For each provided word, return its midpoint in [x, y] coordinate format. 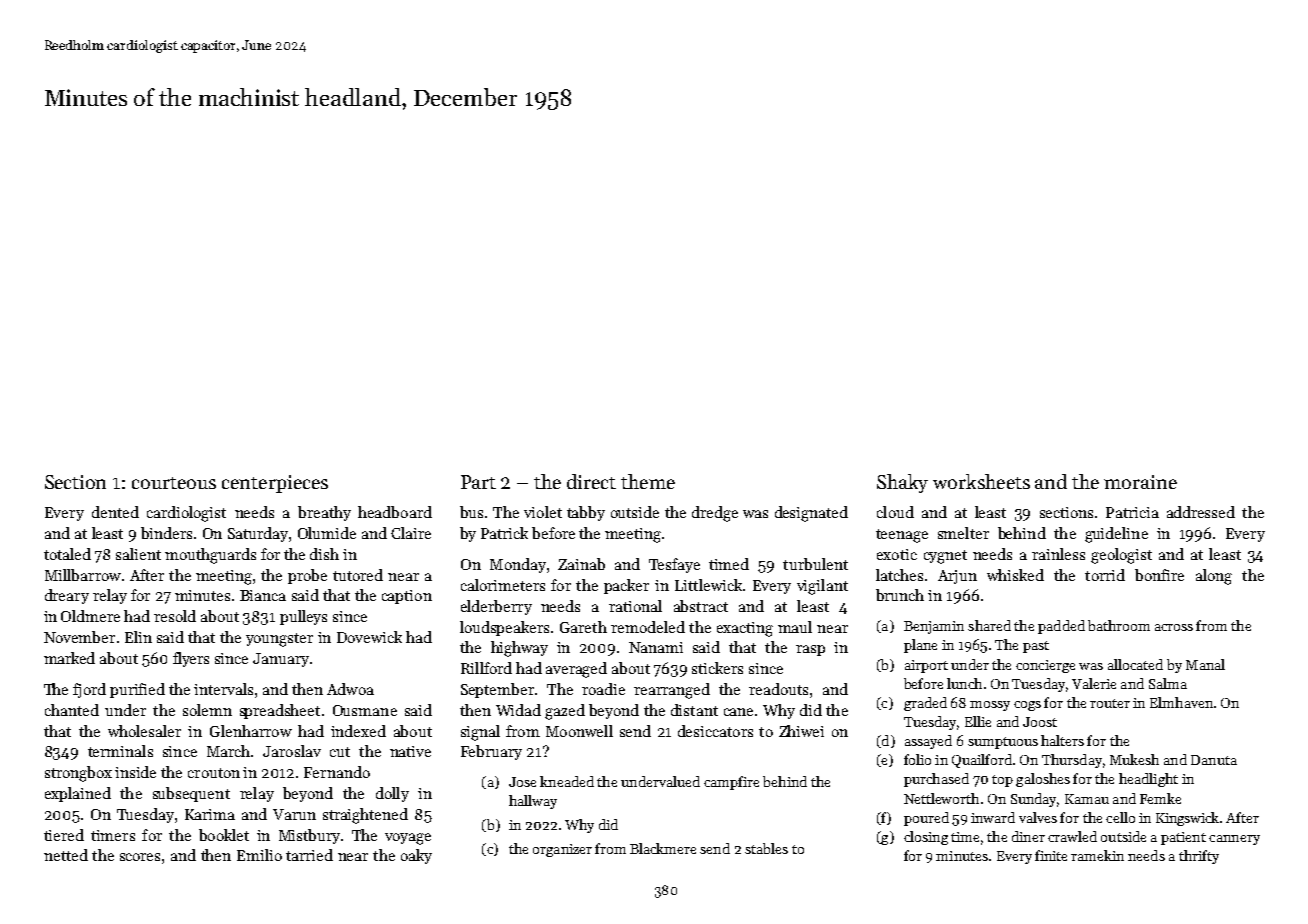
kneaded [567, 781]
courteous [174, 483]
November [79, 637]
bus [471, 512]
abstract [701, 606]
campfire [731, 783]
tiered [64, 835]
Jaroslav [292, 751]
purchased [936, 780]
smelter [963, 533]
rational [635, 606]
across [1174, 627]
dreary [67, 596]
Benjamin [934, 627]
